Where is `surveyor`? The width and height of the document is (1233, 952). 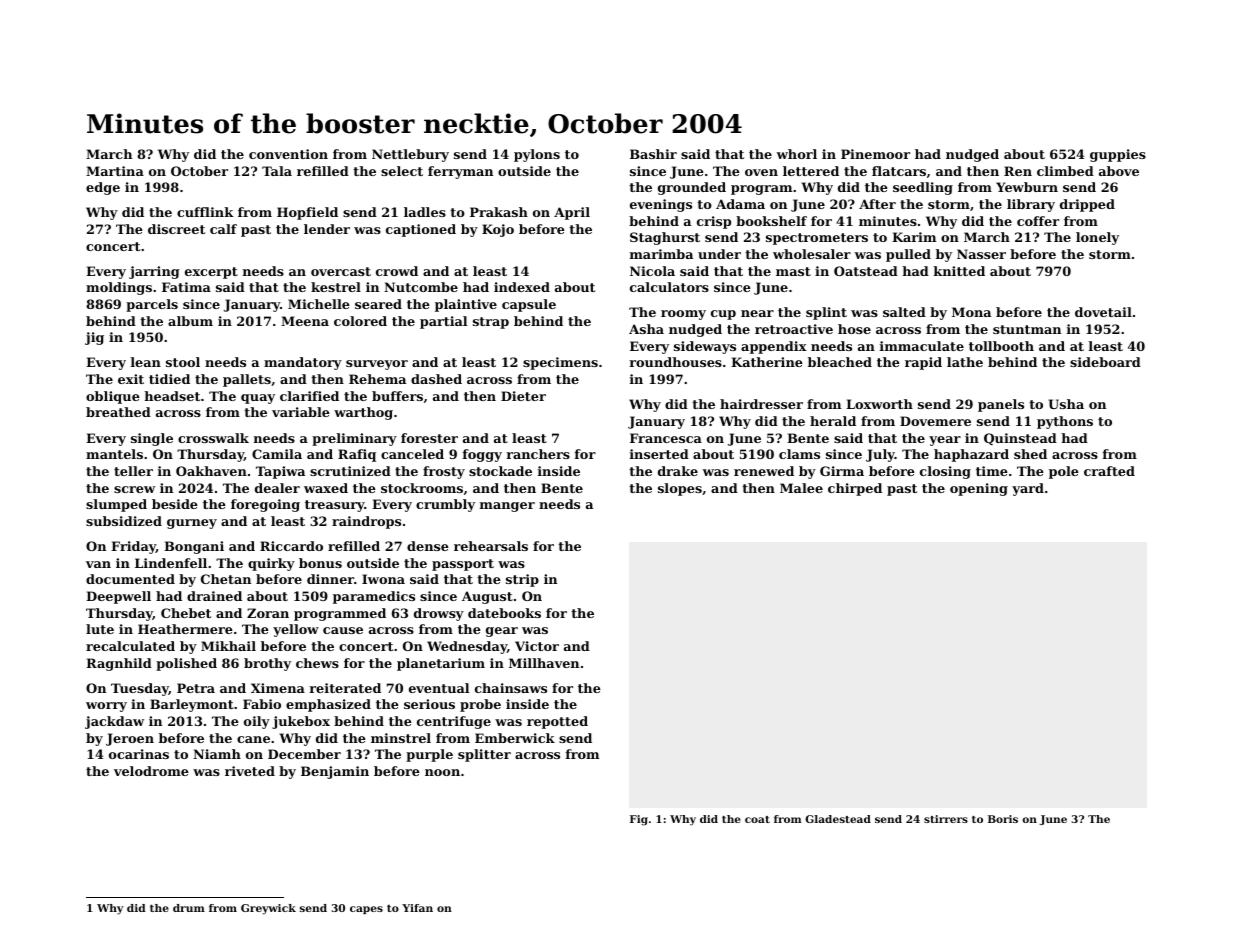
surveyor is located at coordinates (377, 365).
